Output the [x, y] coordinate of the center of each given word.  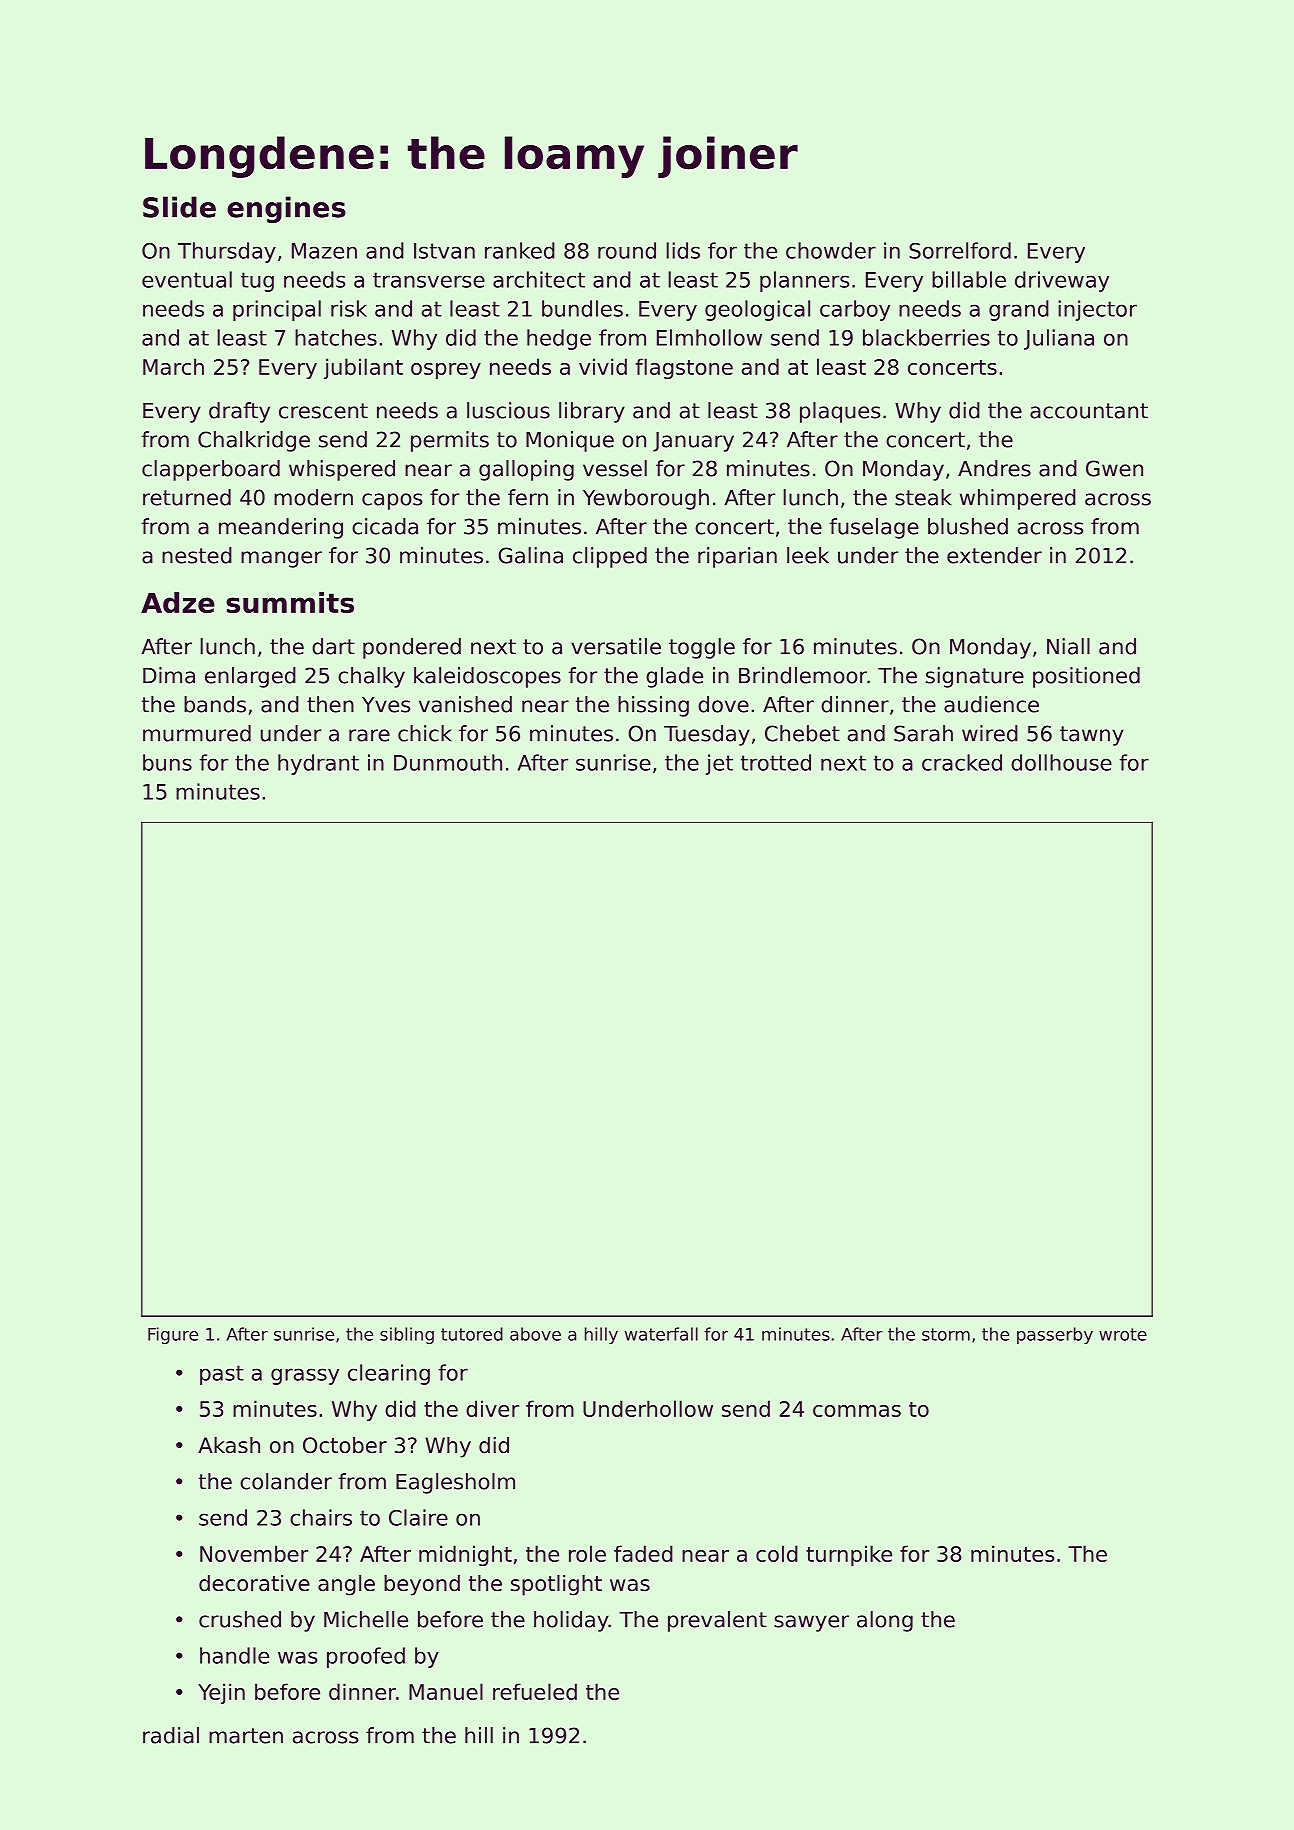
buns [167, 762]
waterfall [661, 1334]
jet [719, 764]
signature [975, 677]
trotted [776, 762]
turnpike [849, 1555]
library [592, 412]
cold [777, 1553]
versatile [616, 646]
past [222, 1375]
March [173, 366]
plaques [840, 412]
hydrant [318, 764]
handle [234, 1655]
